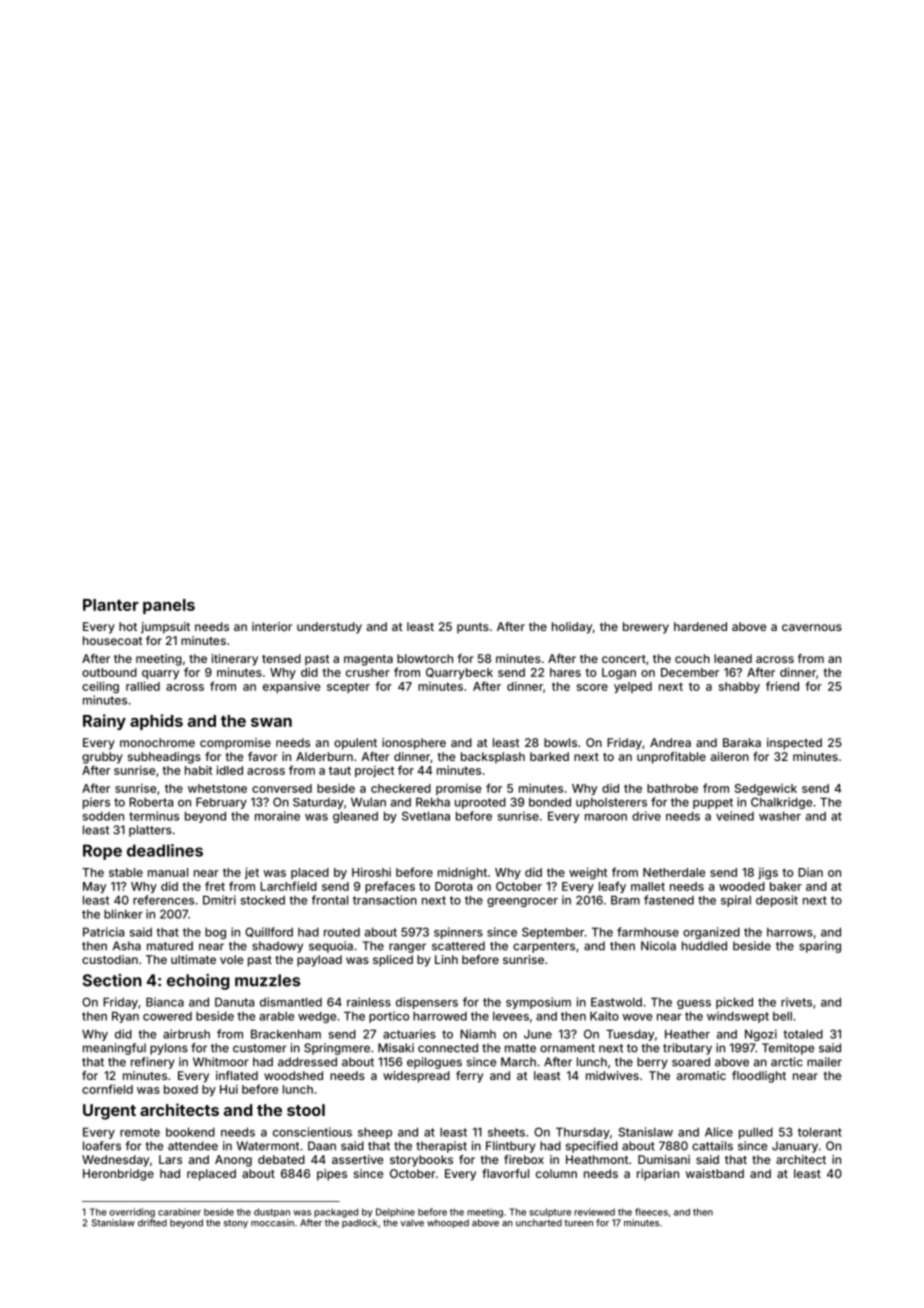  Describe the element at coordinates (109, 672) in the screenshot. I see `outbound` at that location.
